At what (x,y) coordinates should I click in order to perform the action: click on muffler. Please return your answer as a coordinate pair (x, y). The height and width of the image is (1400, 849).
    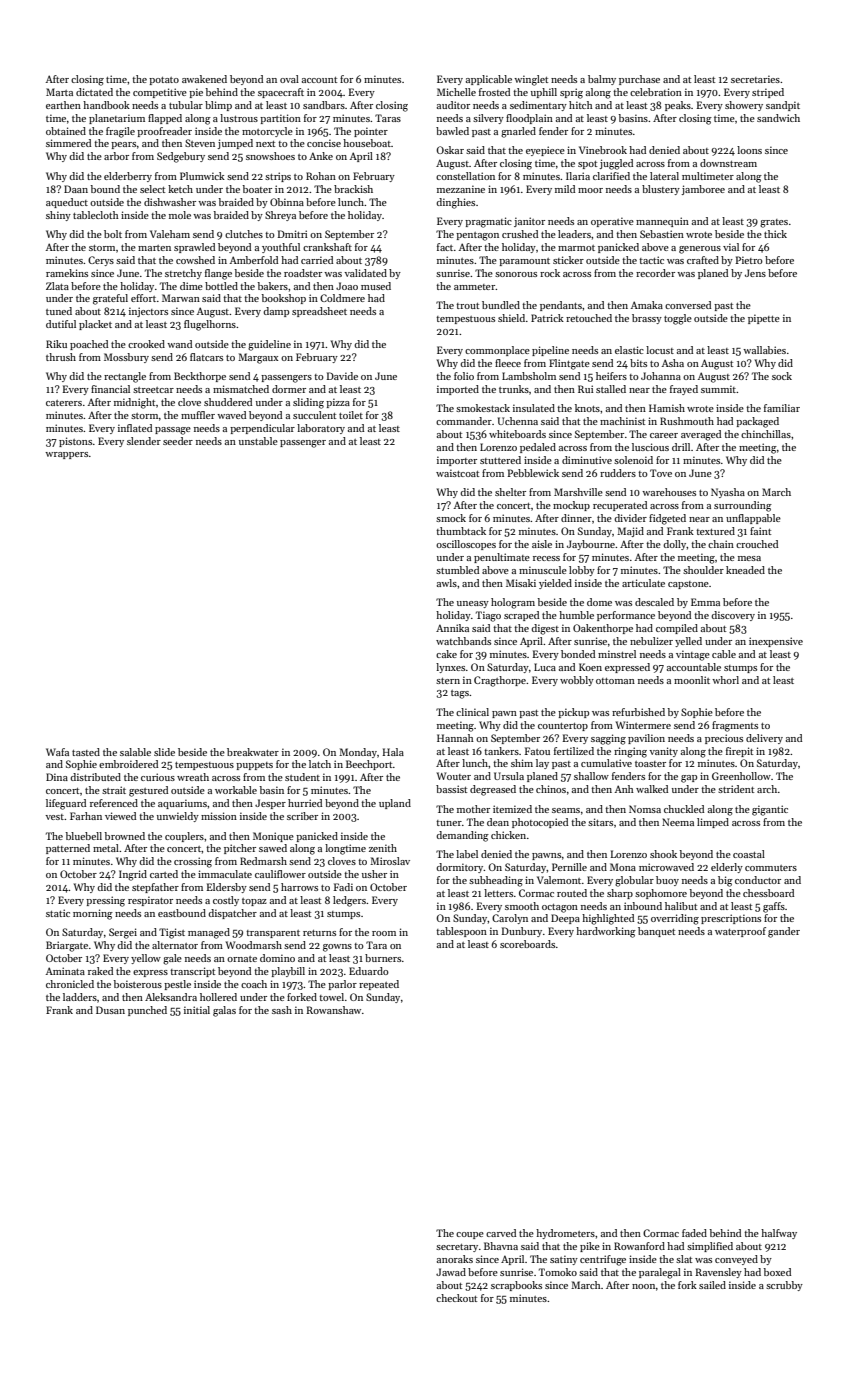
    Looking at the image, I should click on (198, 415).
